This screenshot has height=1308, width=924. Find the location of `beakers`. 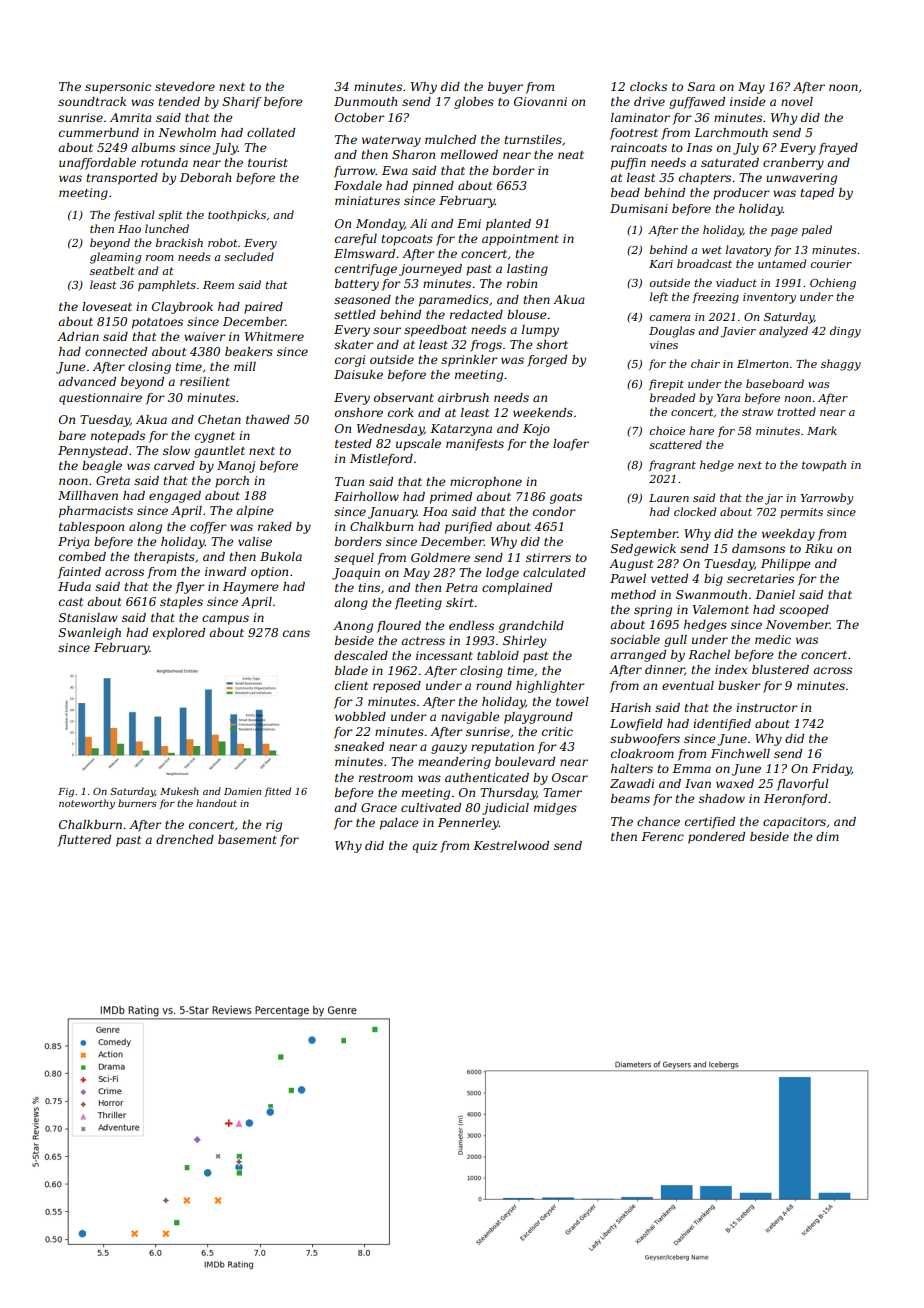

beakers is located at coordinates (249, 351).
